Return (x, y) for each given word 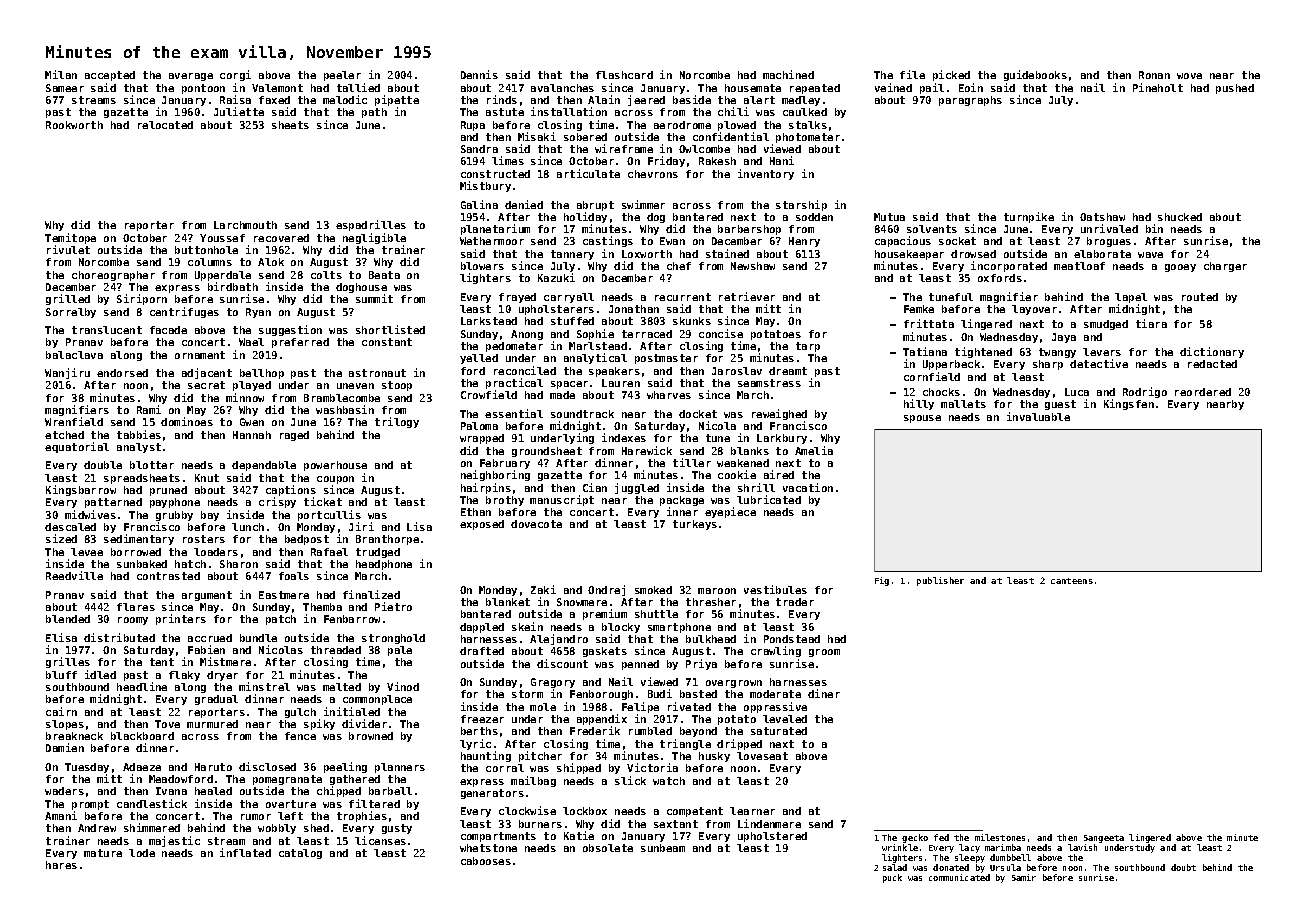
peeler (342, 76)
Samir (1024, 877)
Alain (604, 99)
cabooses (486, 861)
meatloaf (1079, 266)
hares (61, 865)
